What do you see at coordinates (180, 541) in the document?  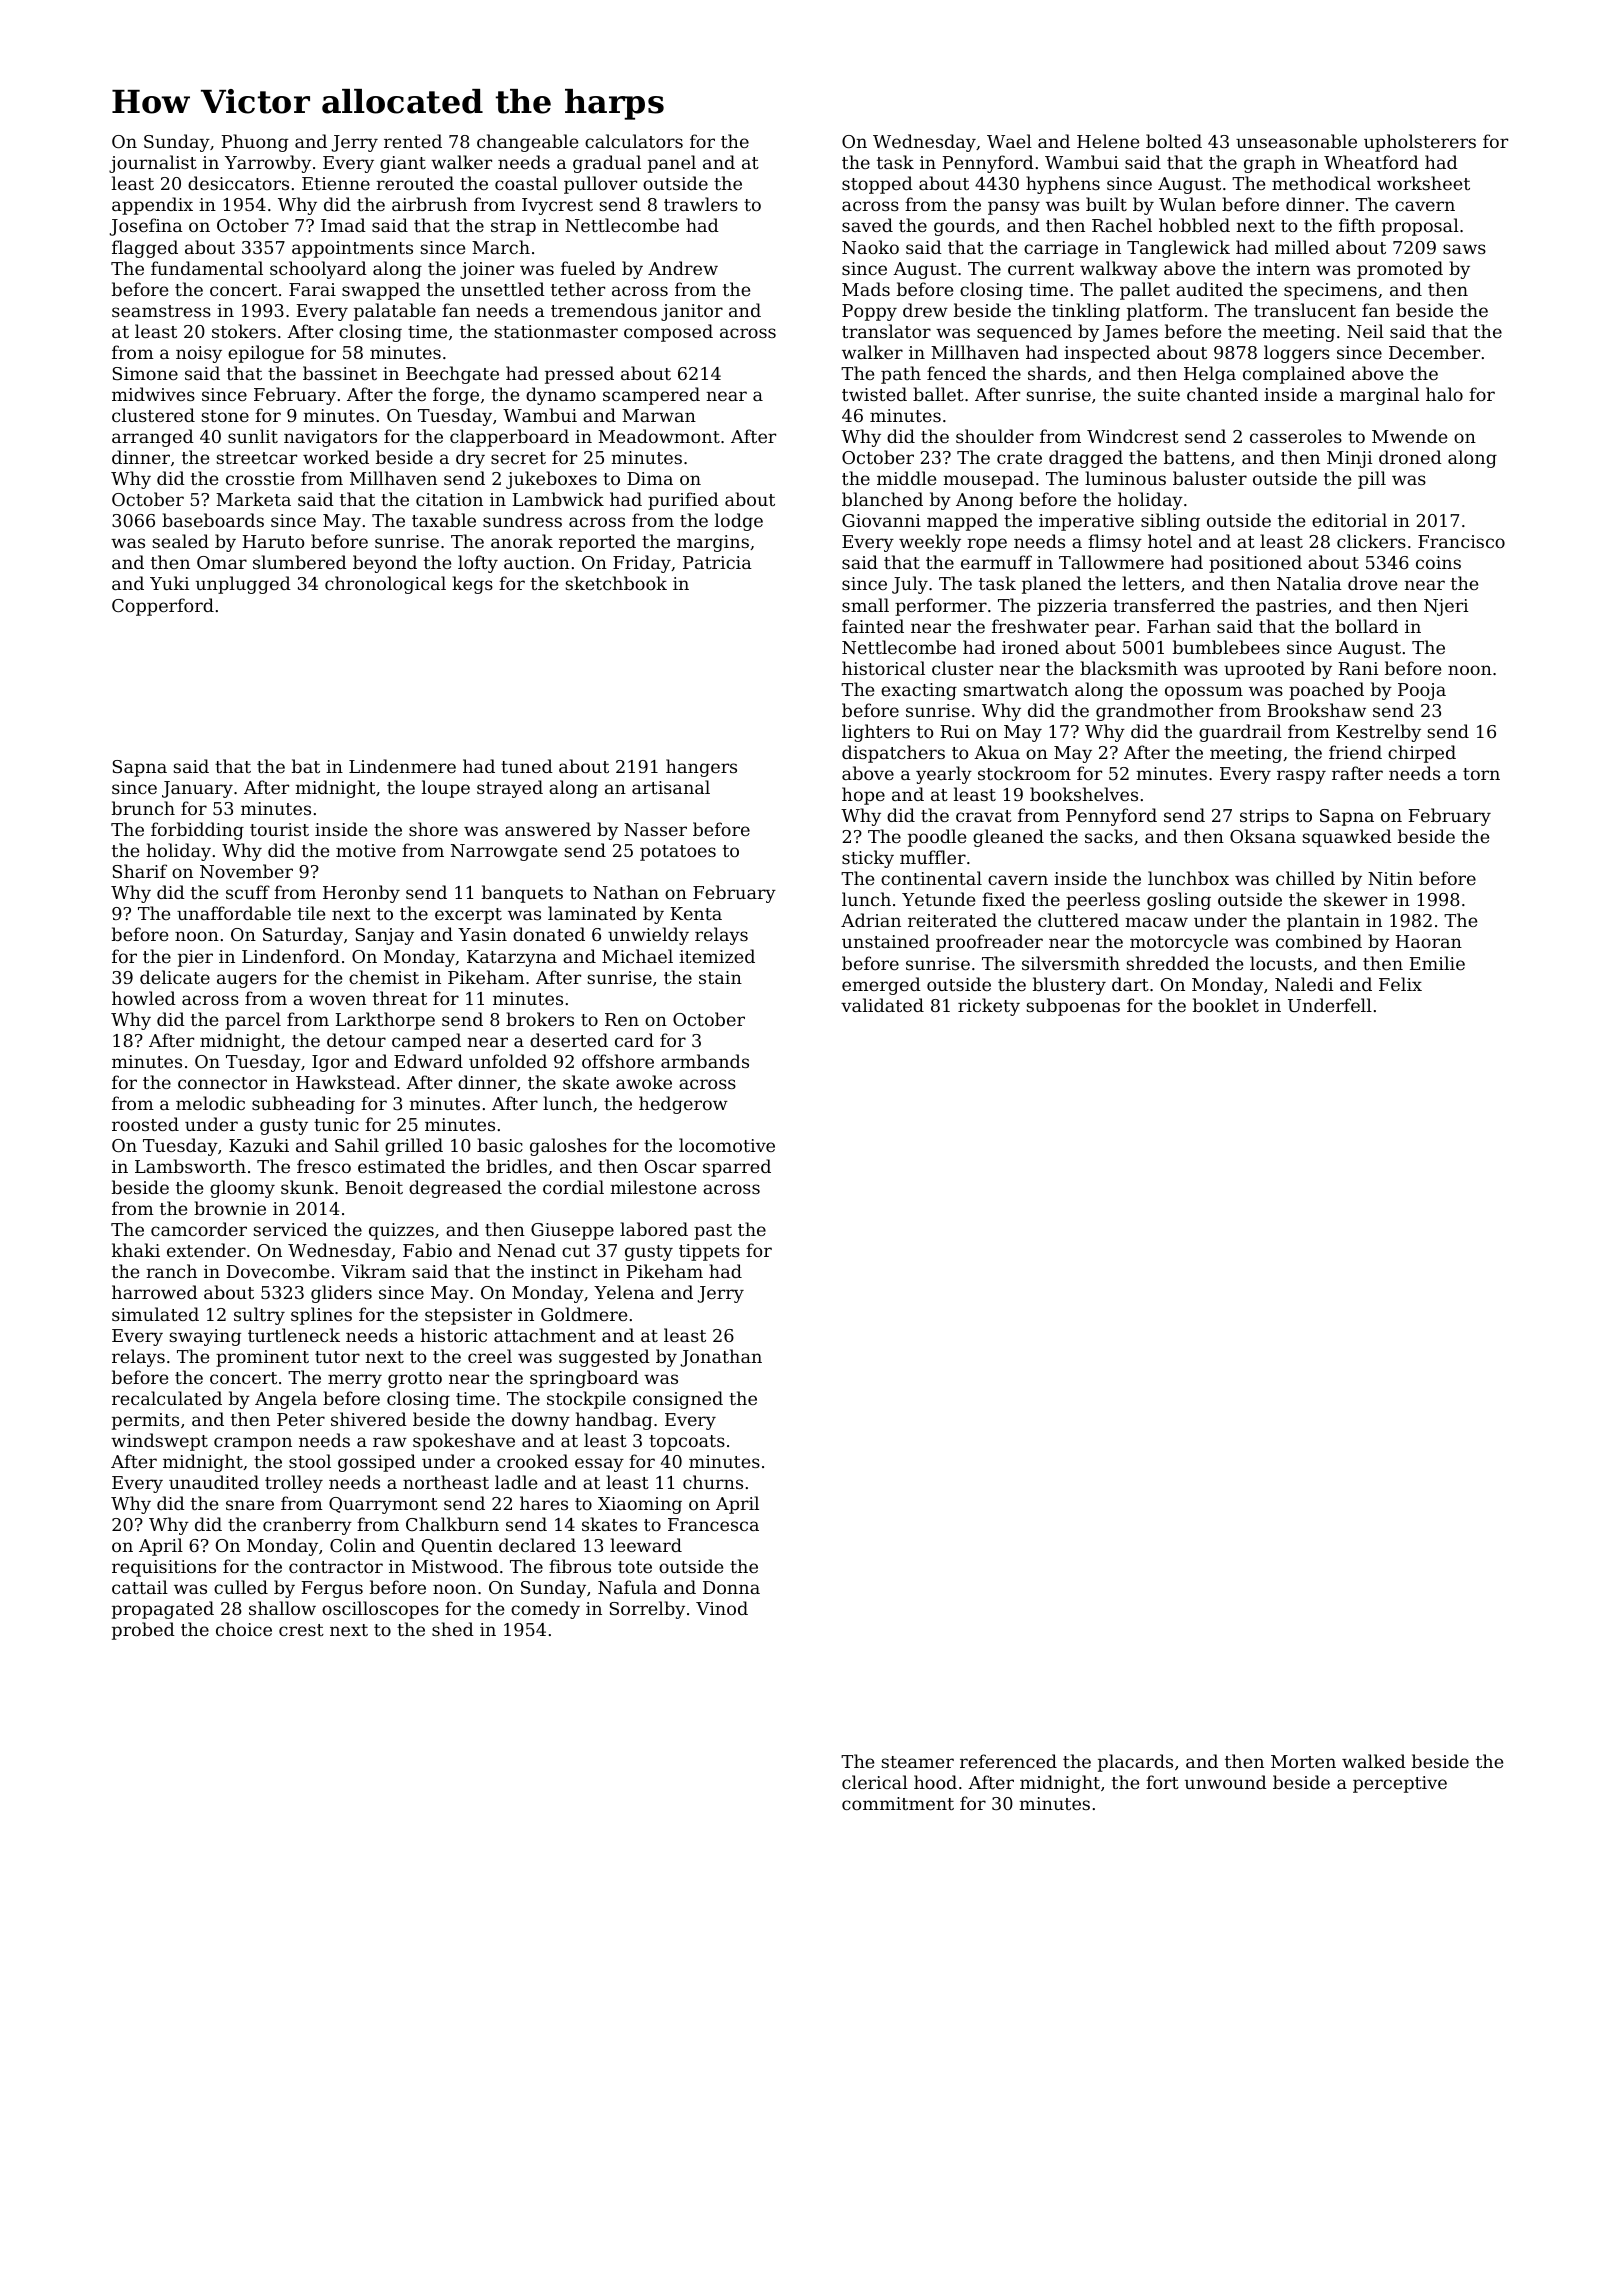 I see `sealed` at bounding box center [180, 541].
